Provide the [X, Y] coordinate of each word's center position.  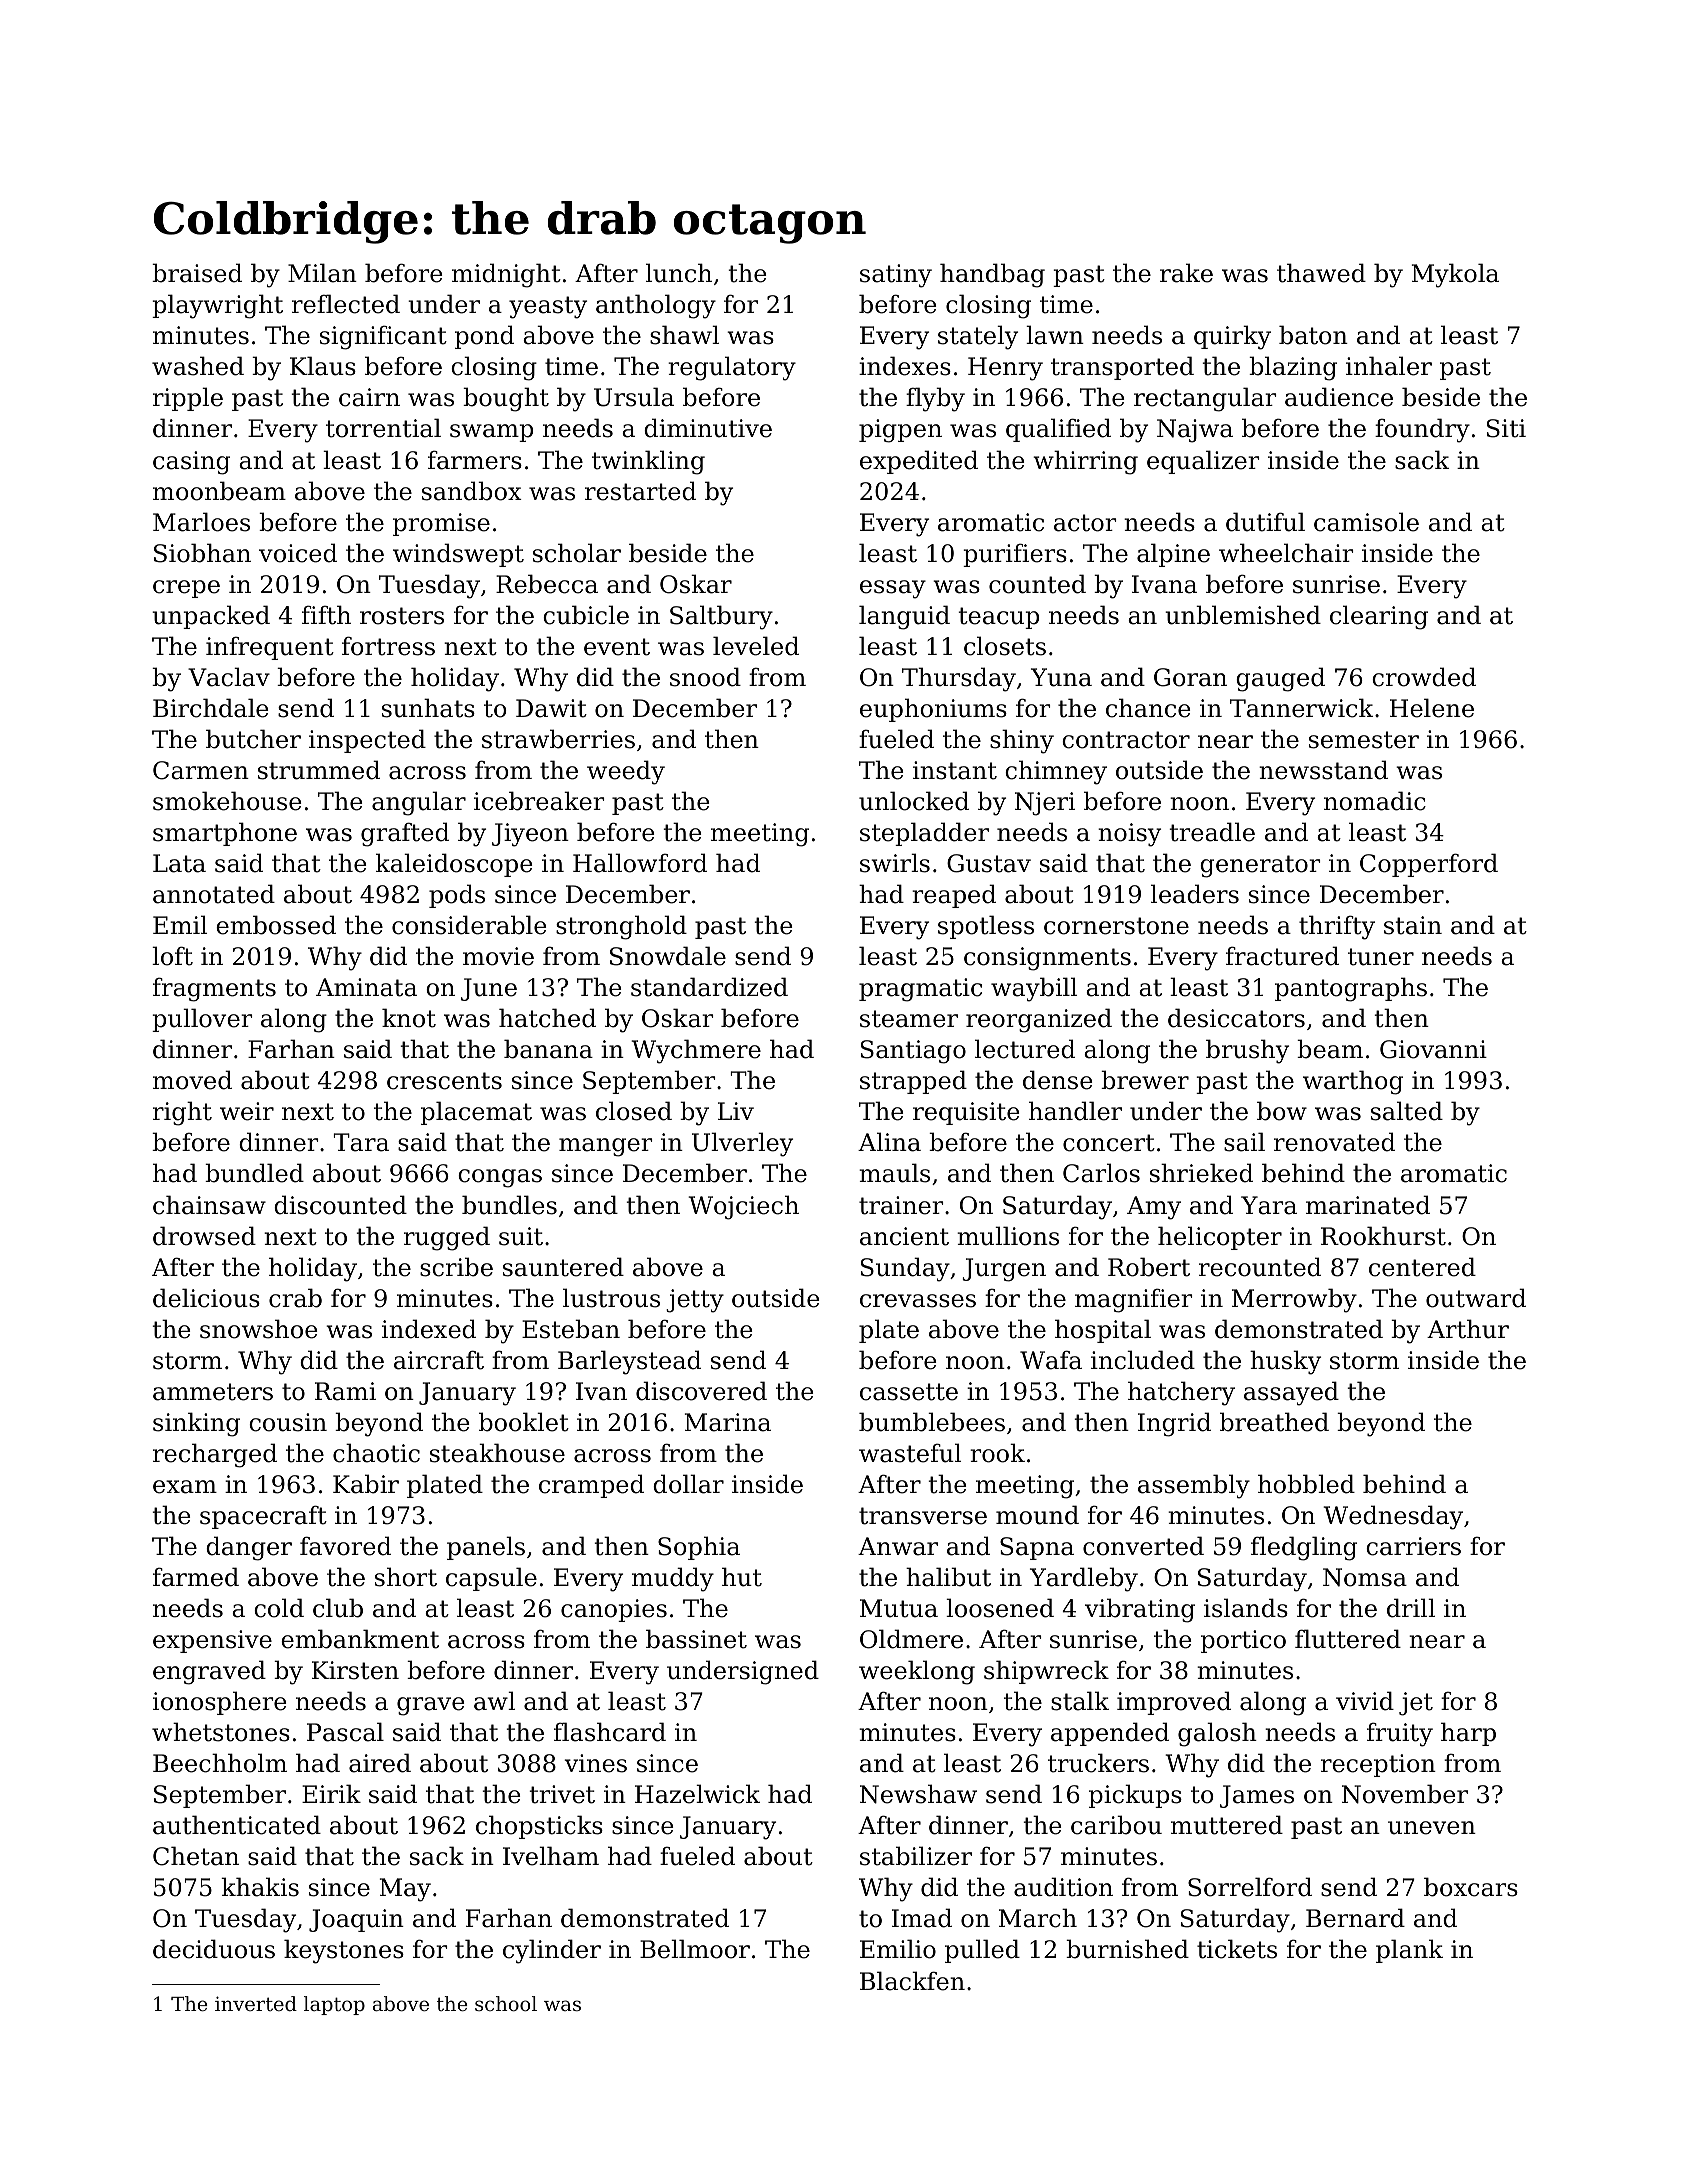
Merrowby [1294, 1300]
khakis [260, 1887]
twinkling [648, 462]
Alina [889, 1142]
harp [1468, 1734]
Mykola [1455, 275]
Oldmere [911, 1639]
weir [247, 1111]
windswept [458, 555]
